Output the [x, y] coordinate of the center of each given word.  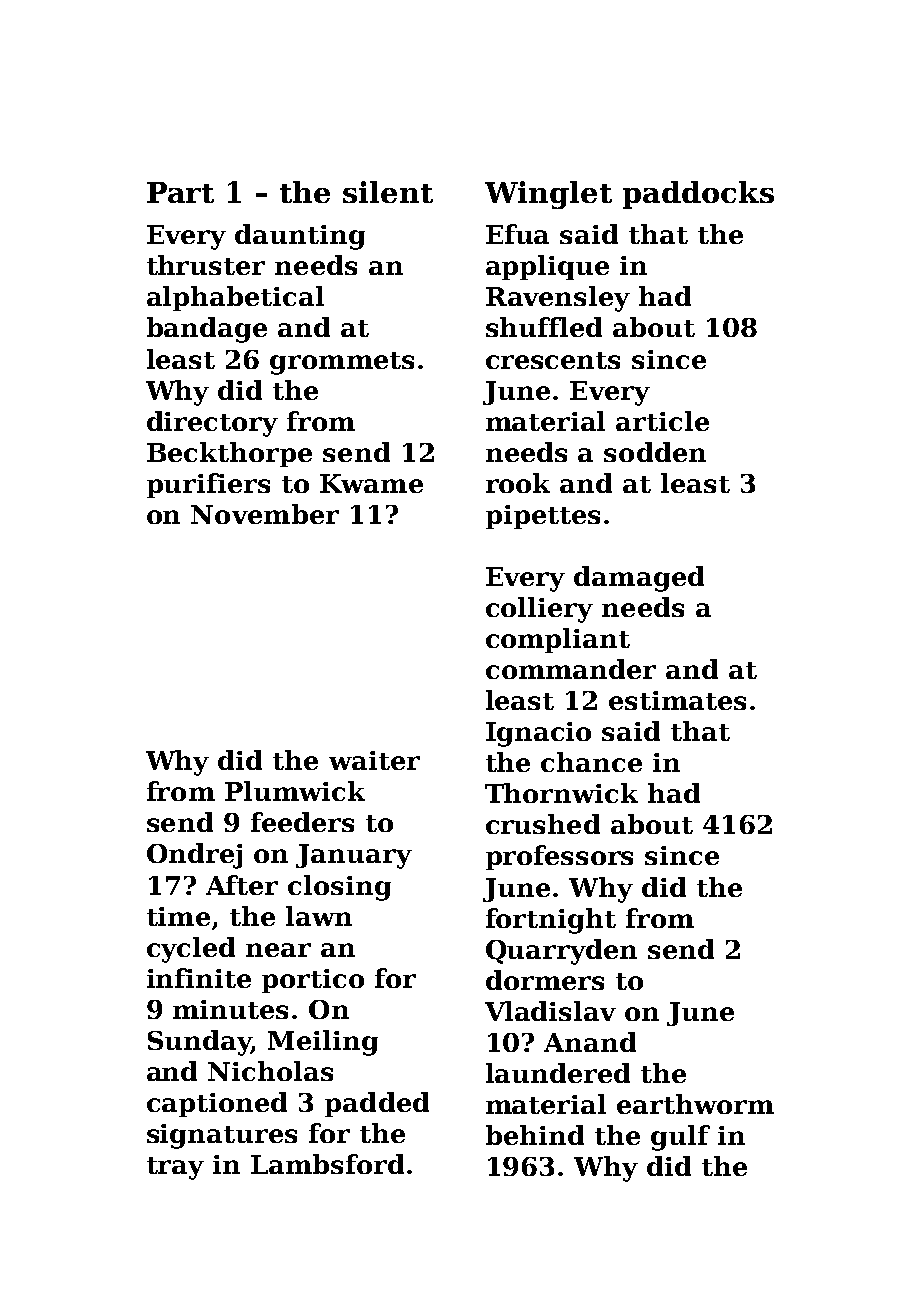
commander [571, 669]
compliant [558, 640]
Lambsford [327, 1164]
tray [175, 1168]
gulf [680, 1138]
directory [212, 424]
